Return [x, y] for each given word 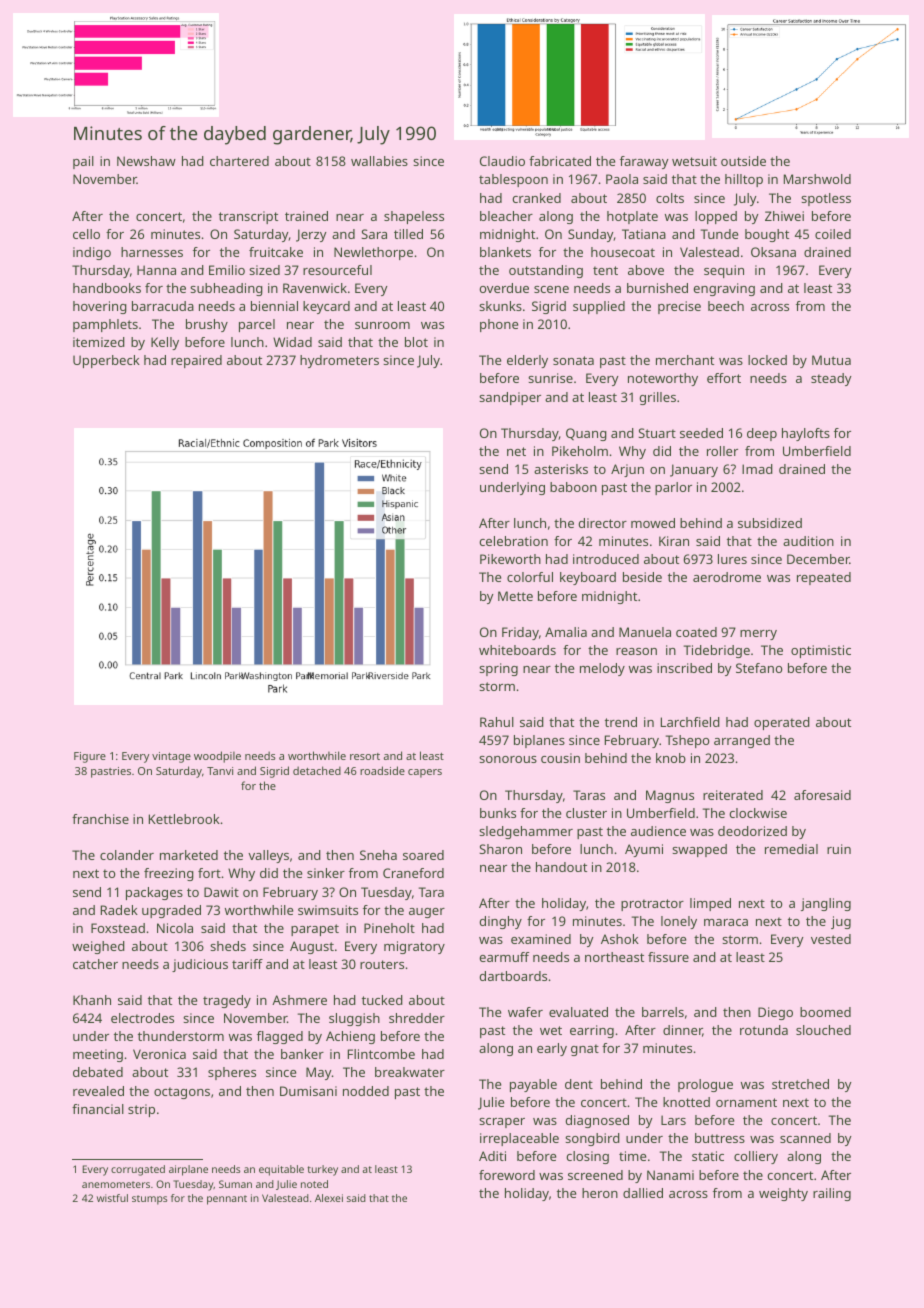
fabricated [560, 161]
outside [743, 161]
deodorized [752, 831]
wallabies [379, 161]
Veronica [159, 1054]
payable [533, 1085]
